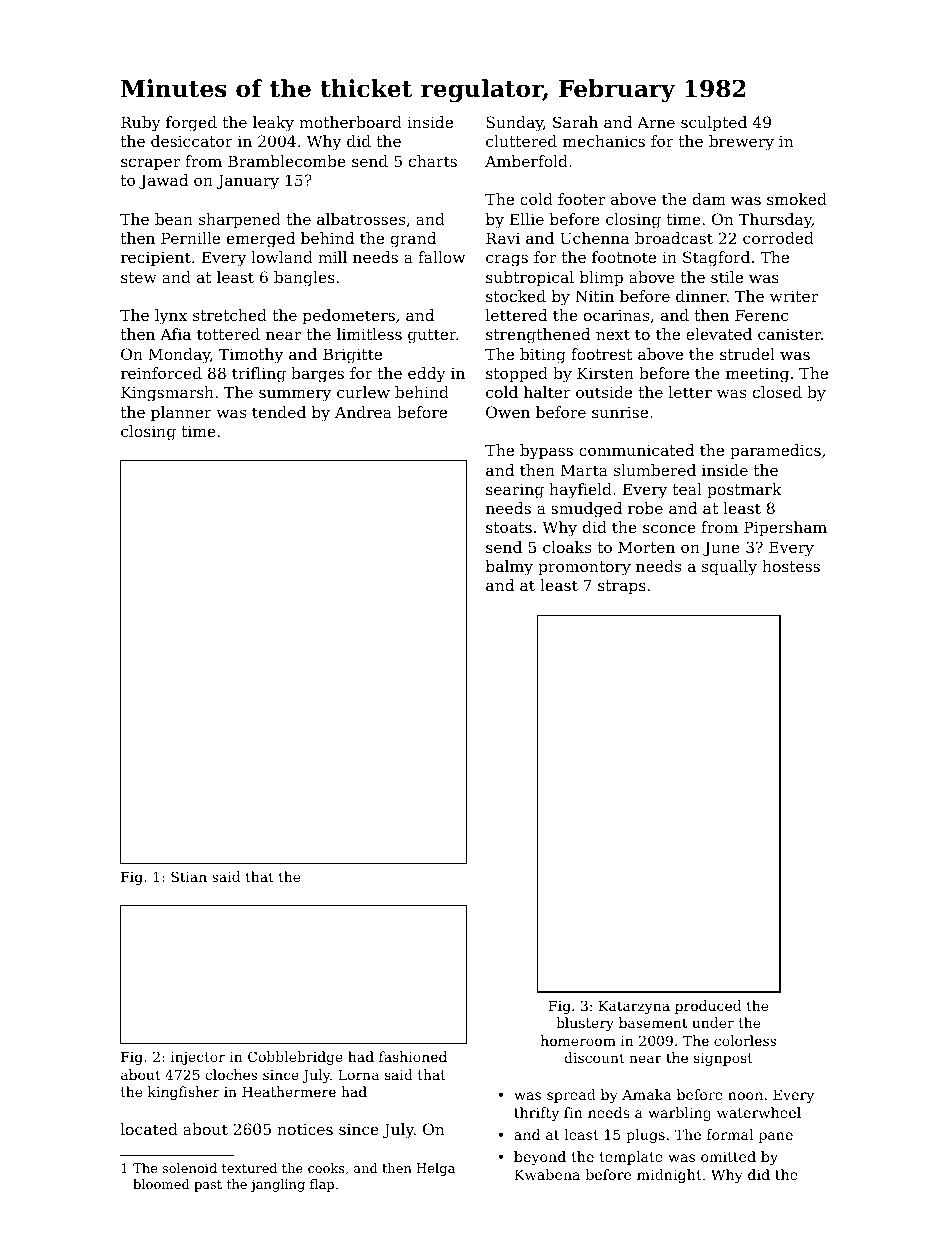 The image size is (952, 1233). What do you see at coordinates (208, 1186) in the page?
I see `past` at bounding box center [208, 1186].
